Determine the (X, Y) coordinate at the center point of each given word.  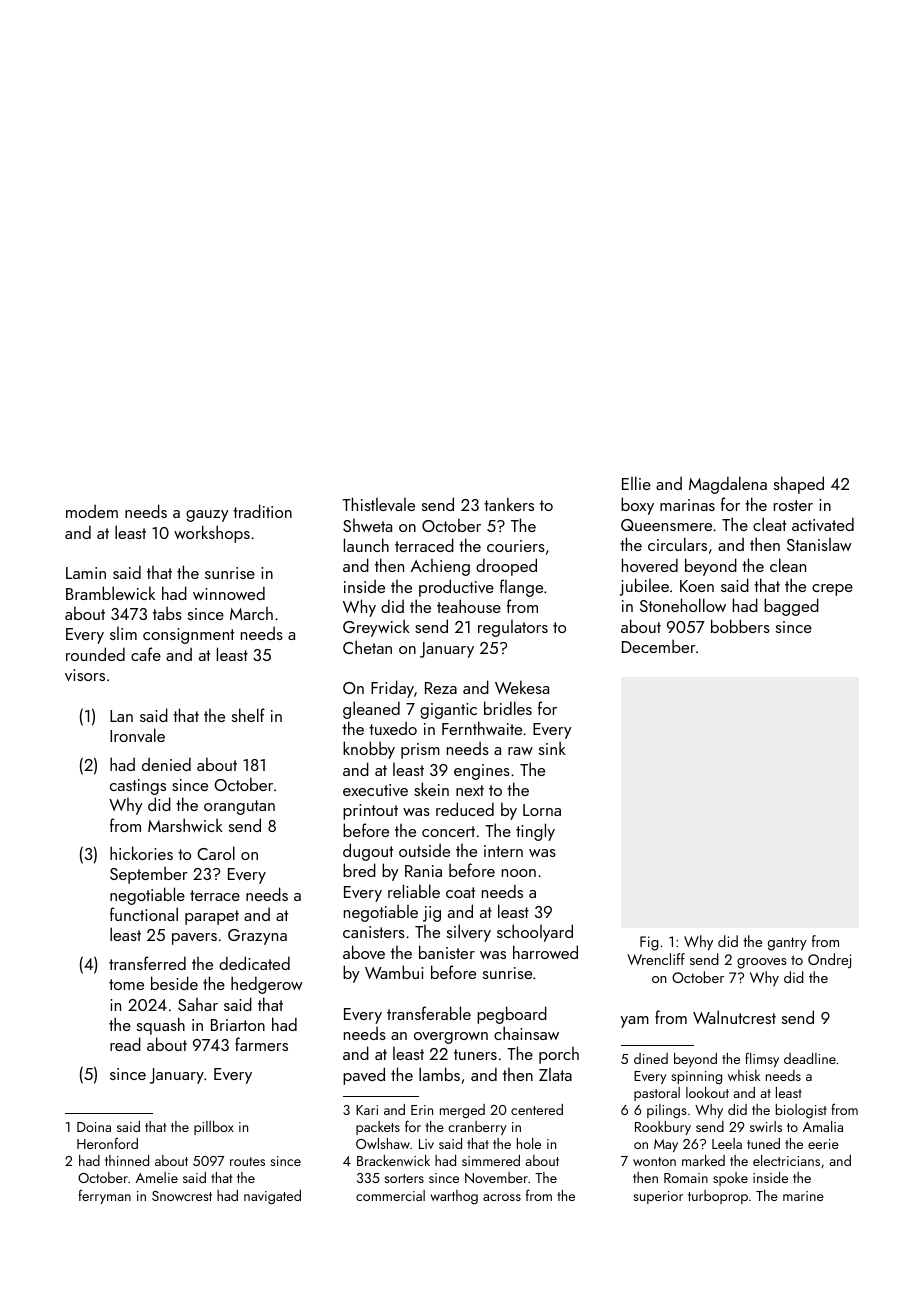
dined (651, 1058)
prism (420, 751)
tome (126, 984)
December (659, 646)
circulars (677, 544)
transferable (429, 1013)
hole (529, 1143)
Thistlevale (378, 504)
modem (92, 511)
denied (166, 764)
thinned (127, 1160)
